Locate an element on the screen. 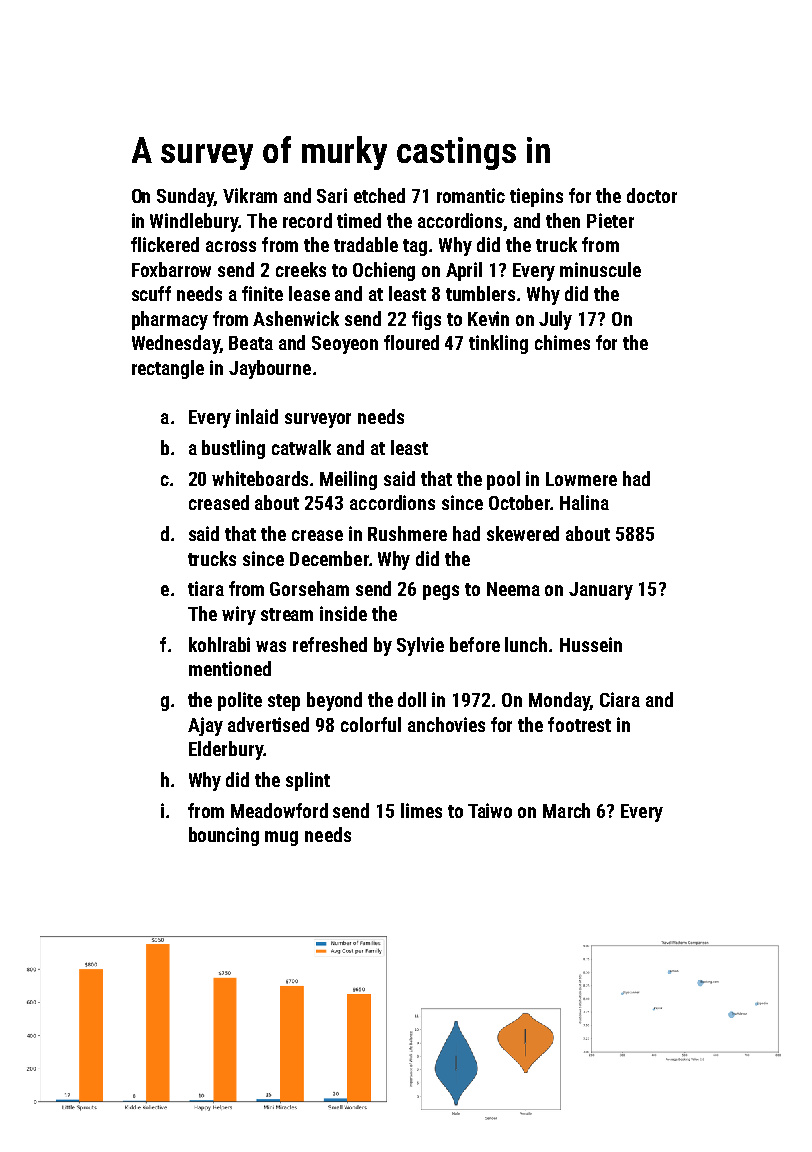 The height and width of the screenshot is (1152, 812). Rushmere is located at coordinates (407, 533).
